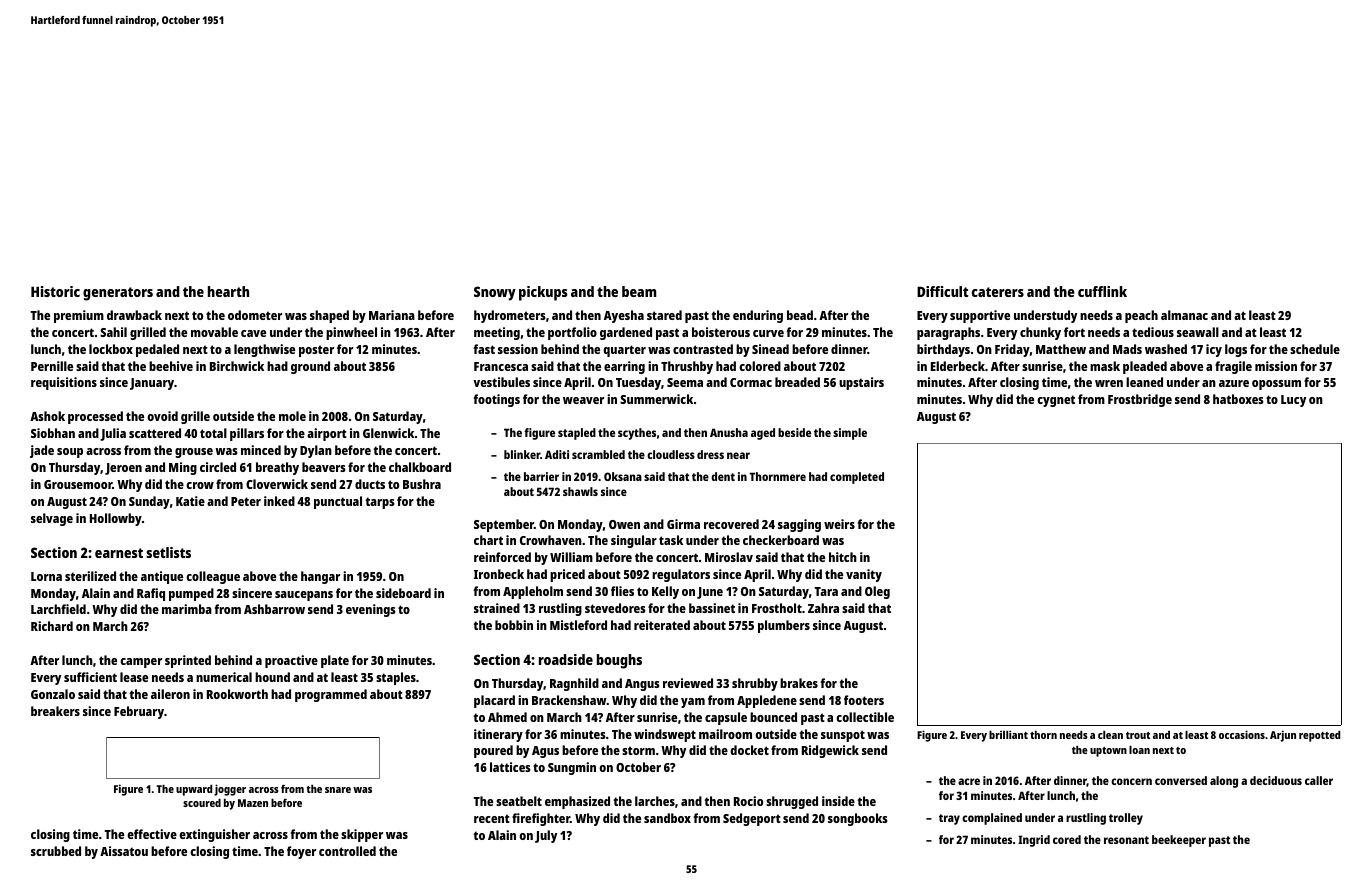 The image size is (1372, 887). What do you see at coordinates (665, 735) in the screenshot?
I see `windswept` at bounding box center [665, 735].
